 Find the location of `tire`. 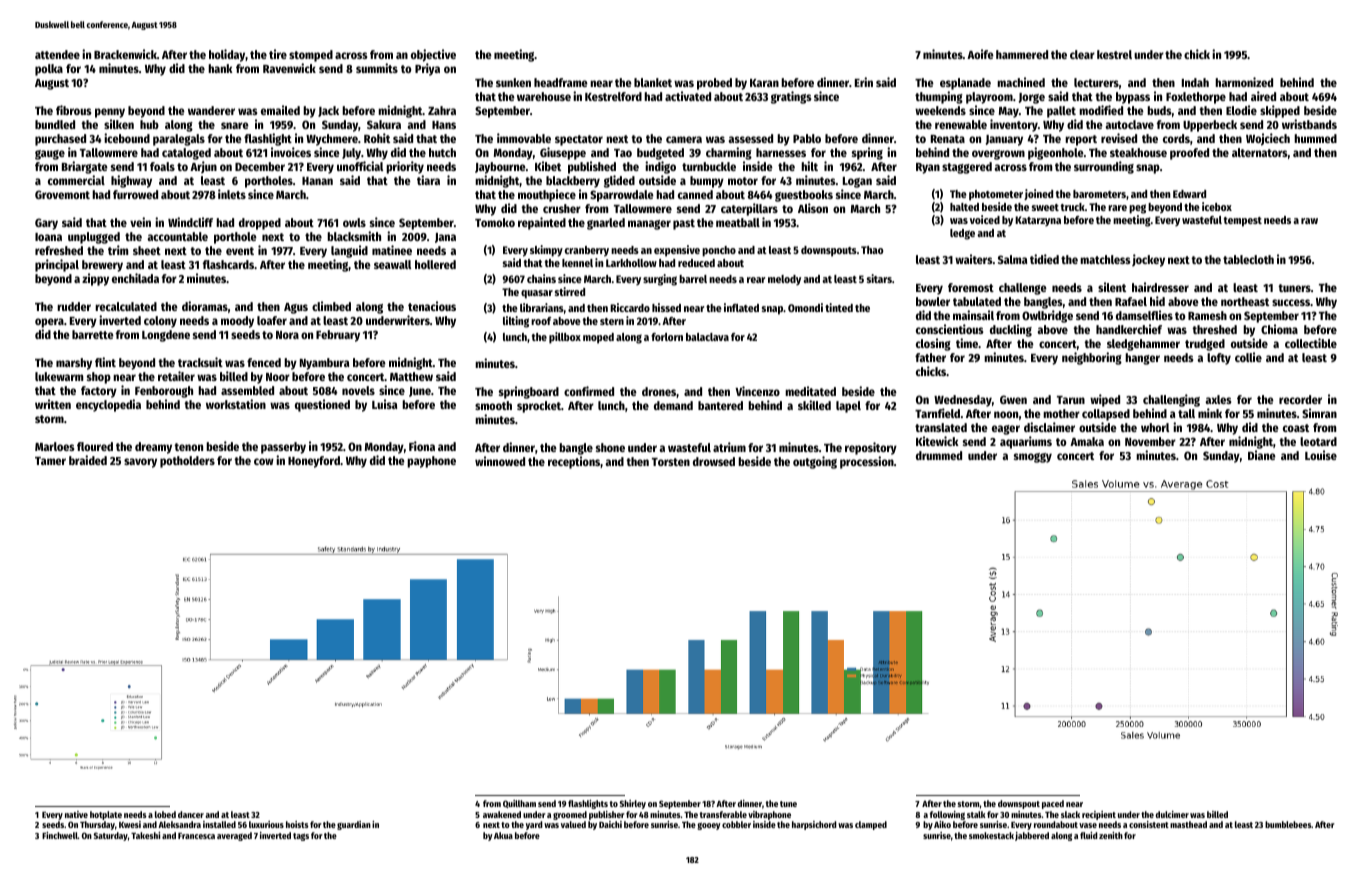

tire is located at coordinates (278, 54).
